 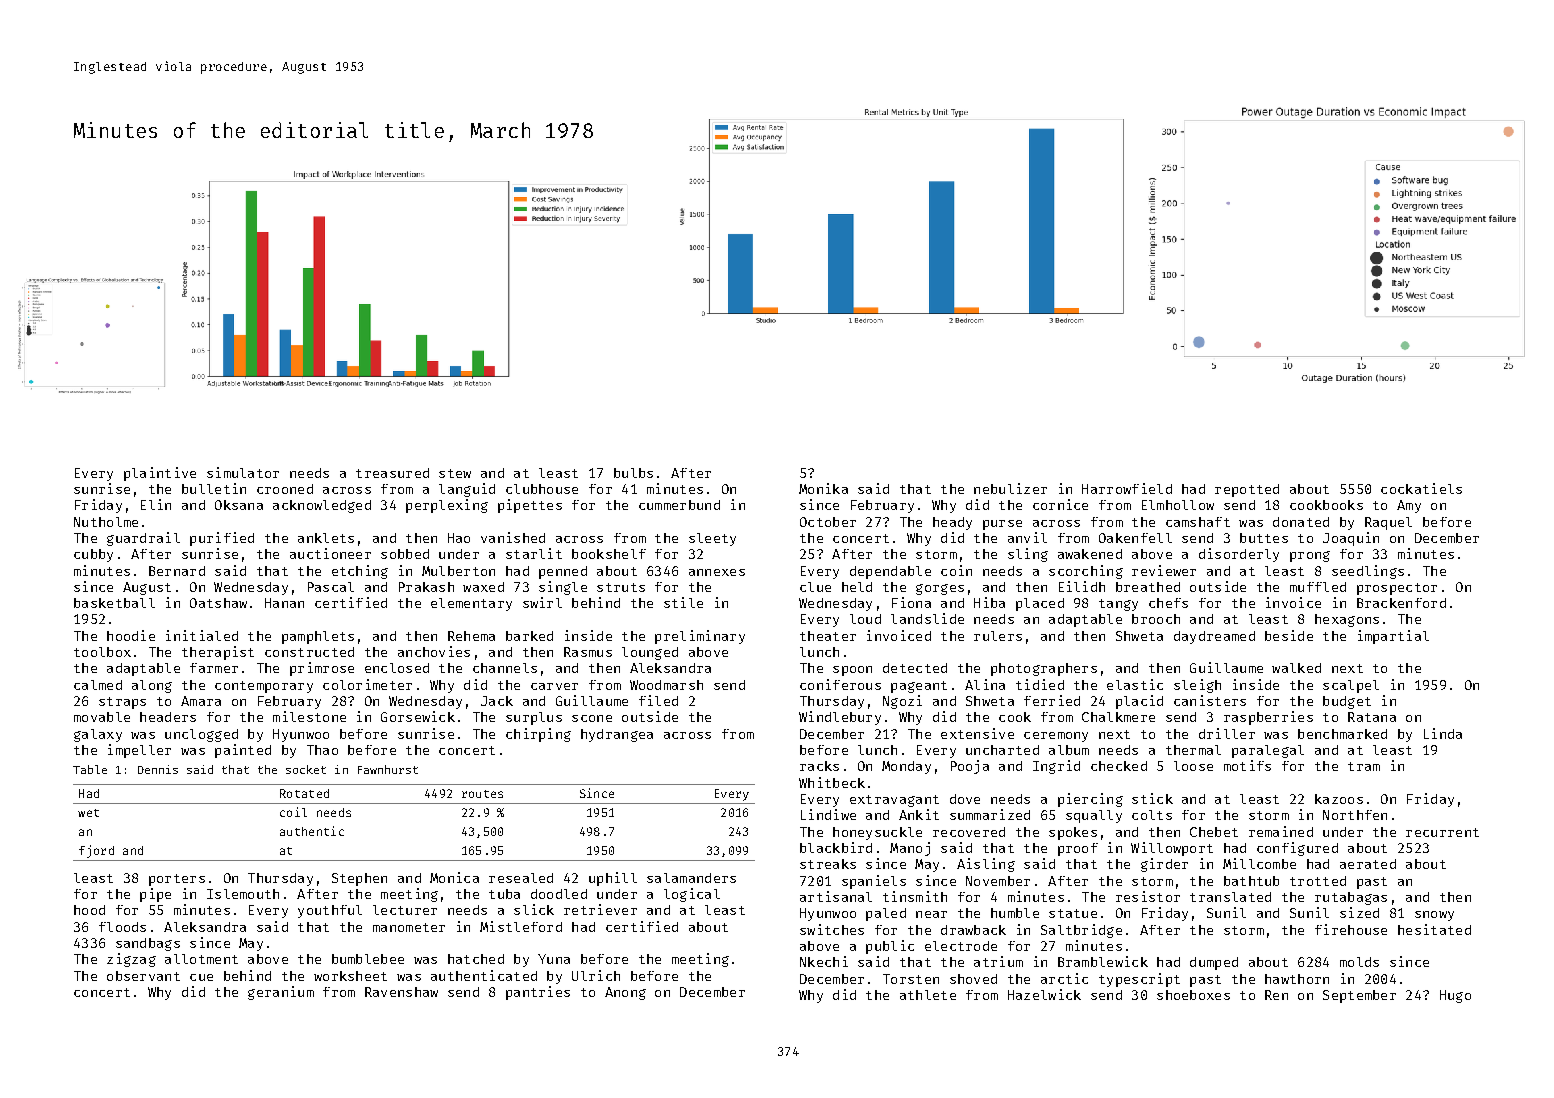 What do you see at coordinates (977, 733) in the screenshot?
I see `extensive` at bounding box center [977, 733].
